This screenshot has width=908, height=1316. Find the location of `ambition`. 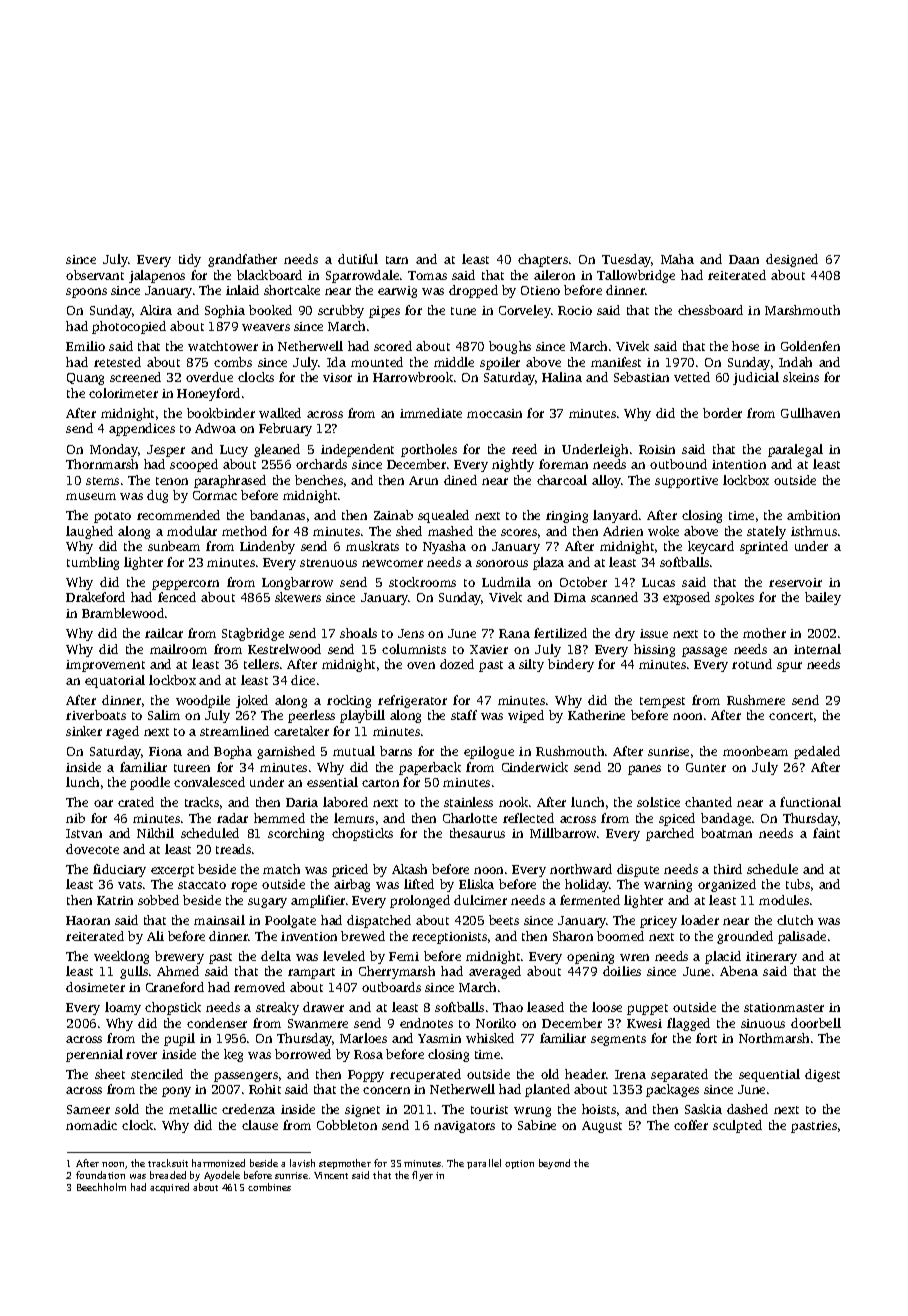

ambition is located at coordinates (813, 515).
